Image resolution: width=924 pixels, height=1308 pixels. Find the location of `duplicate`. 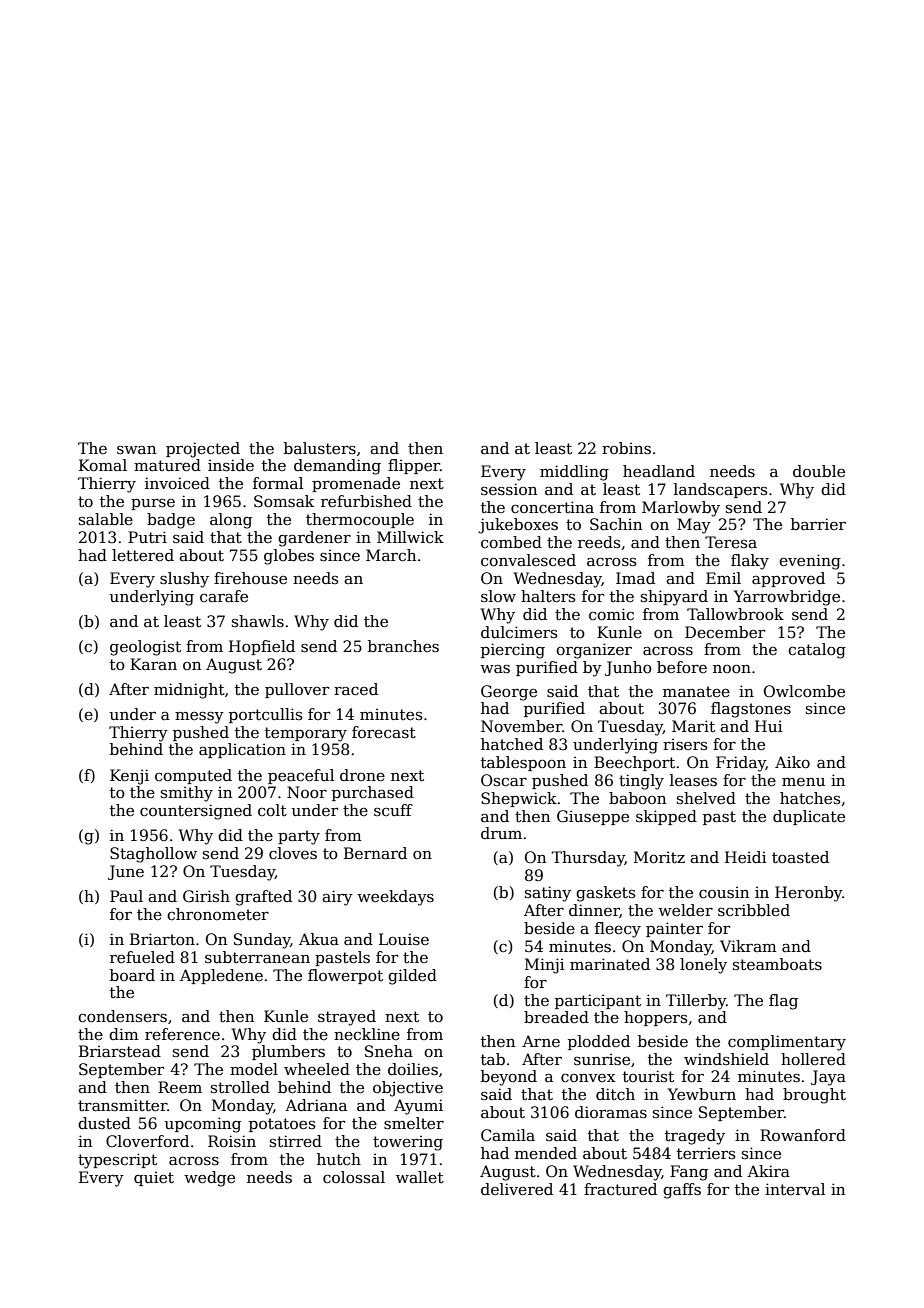

duplicate is located at coordinates (809, 817).
